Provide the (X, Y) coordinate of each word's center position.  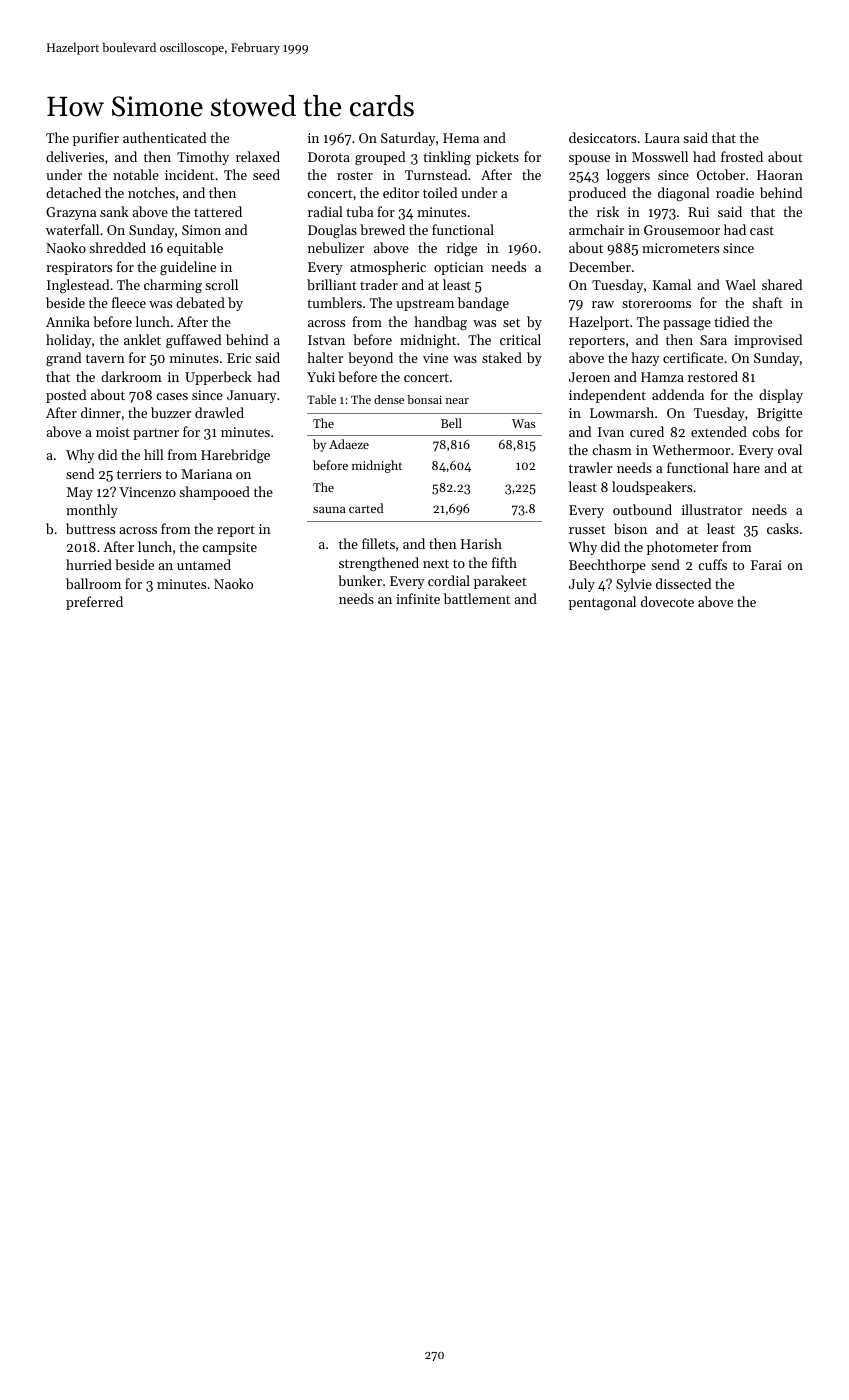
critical (520, 339)
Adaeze (349, 444)
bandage (483, 304)
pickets (497, 158)
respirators (79, 268)
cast (762, 230)
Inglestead (78, 286)
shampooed (214, 493)
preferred (94, 603)
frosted (742, 156)
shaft (767, 302)
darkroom (131, 376)
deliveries (75, 156)
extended (719, 431)
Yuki (321, 376)
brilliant (332, 284)
